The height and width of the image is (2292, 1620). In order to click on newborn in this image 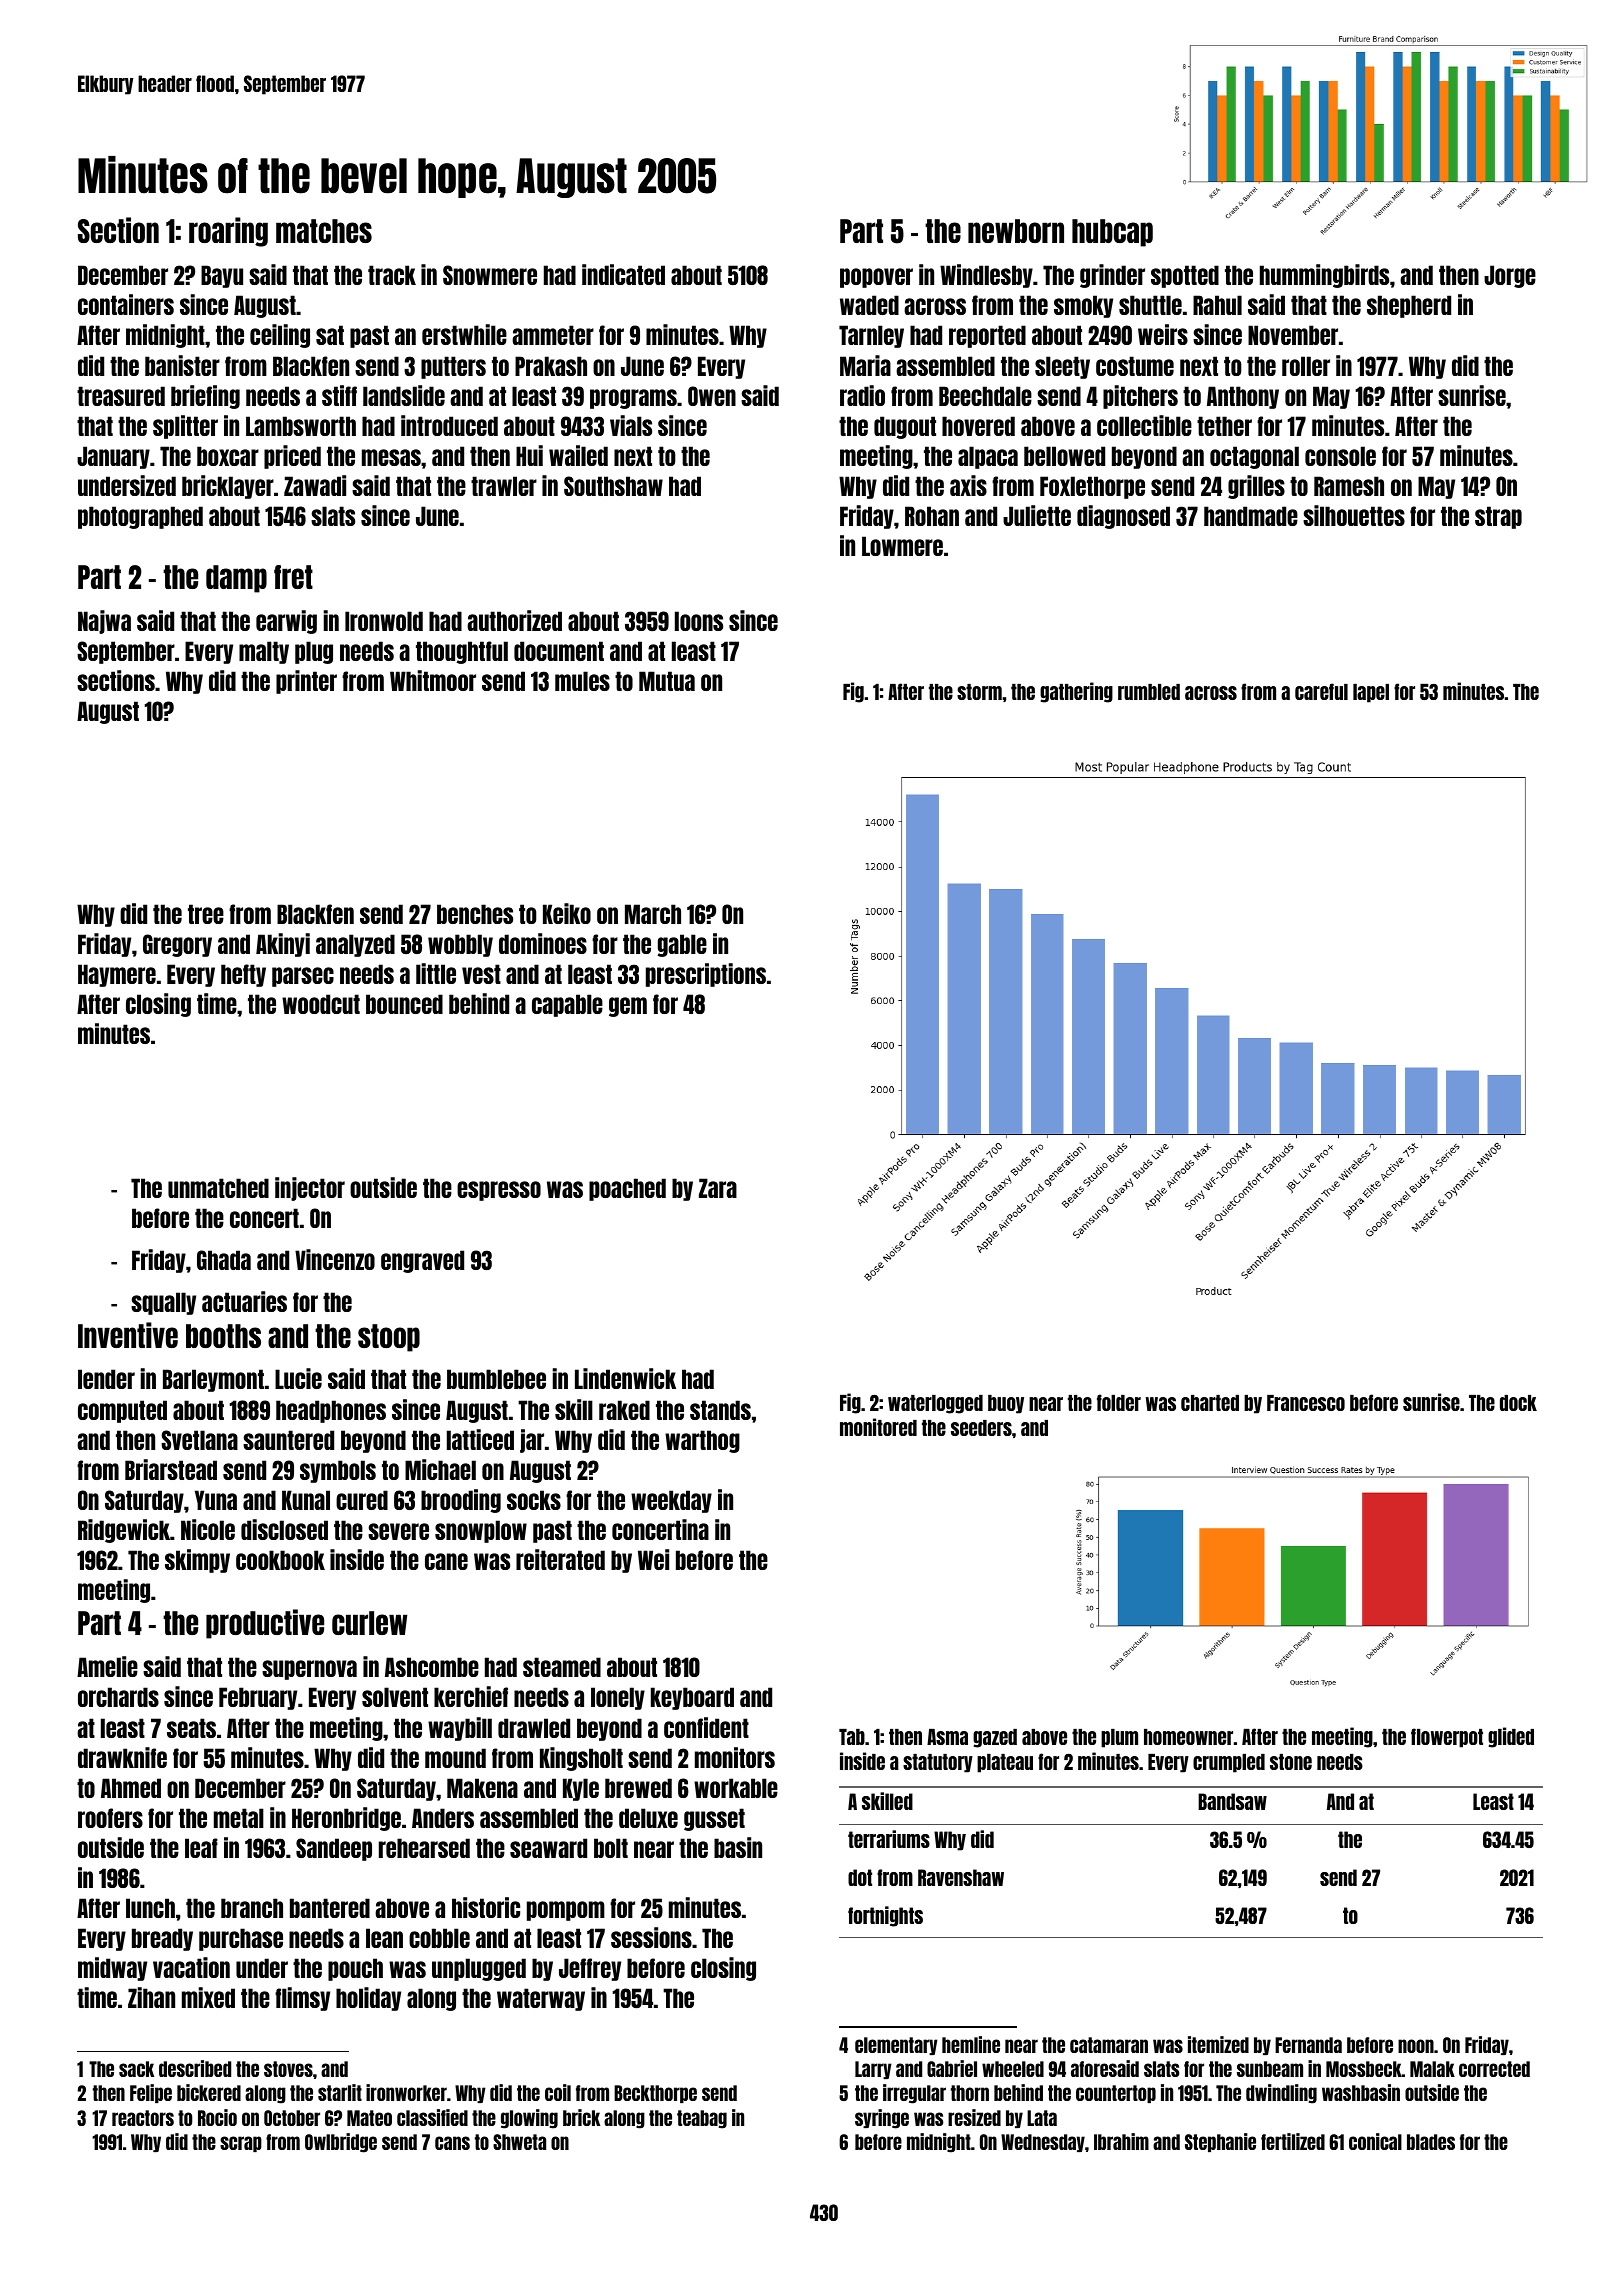, I will do `click(1016, 231)`.
